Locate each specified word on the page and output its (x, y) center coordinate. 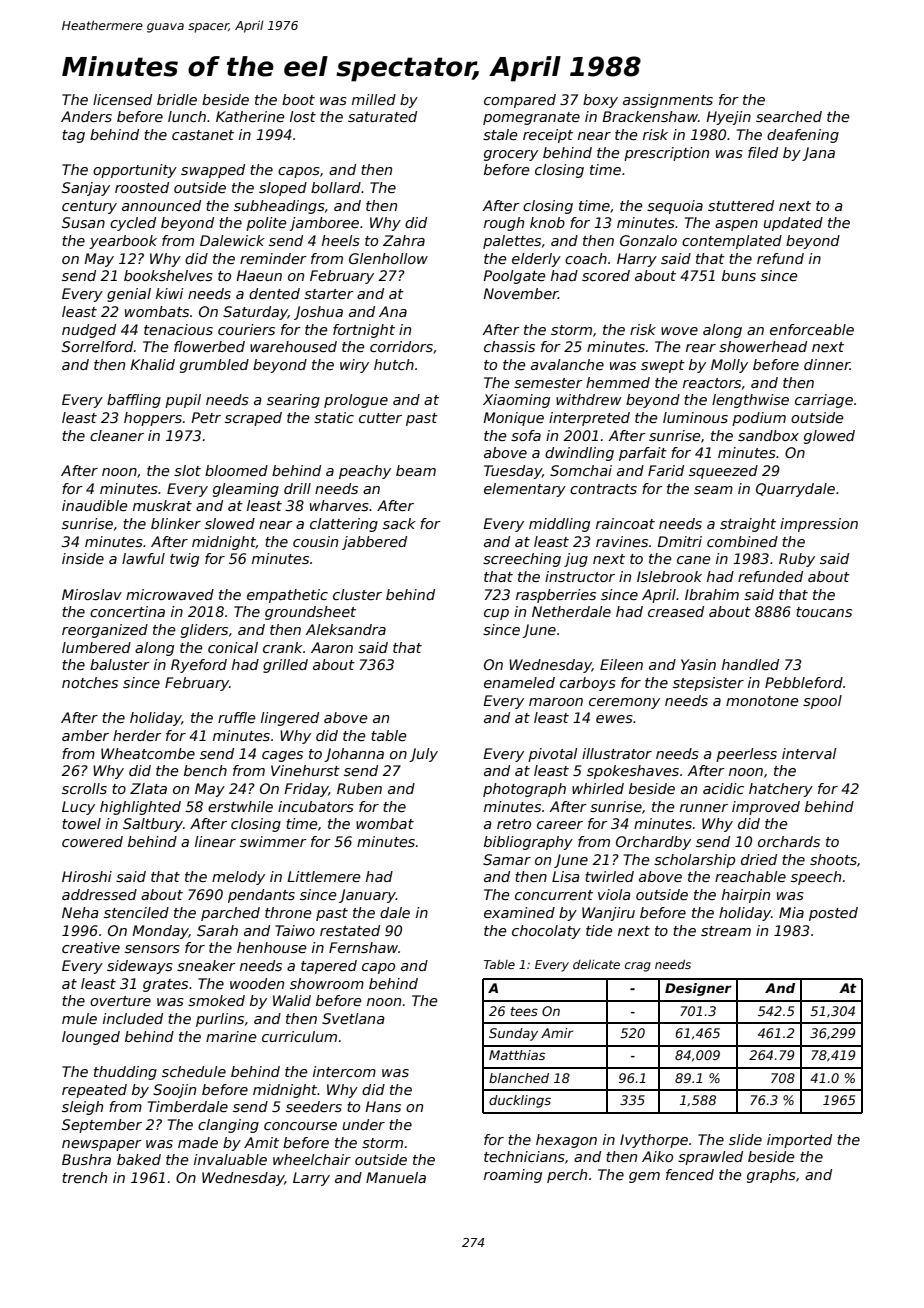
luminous (695, 417)
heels (341, 240)
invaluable (230, 1159)
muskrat (162, 505)
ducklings (520, 1101)
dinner (827, 364)
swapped (213, 171)
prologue (356, 401)
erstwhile (240, 806)
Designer (698, 989)
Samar (507, 859)
